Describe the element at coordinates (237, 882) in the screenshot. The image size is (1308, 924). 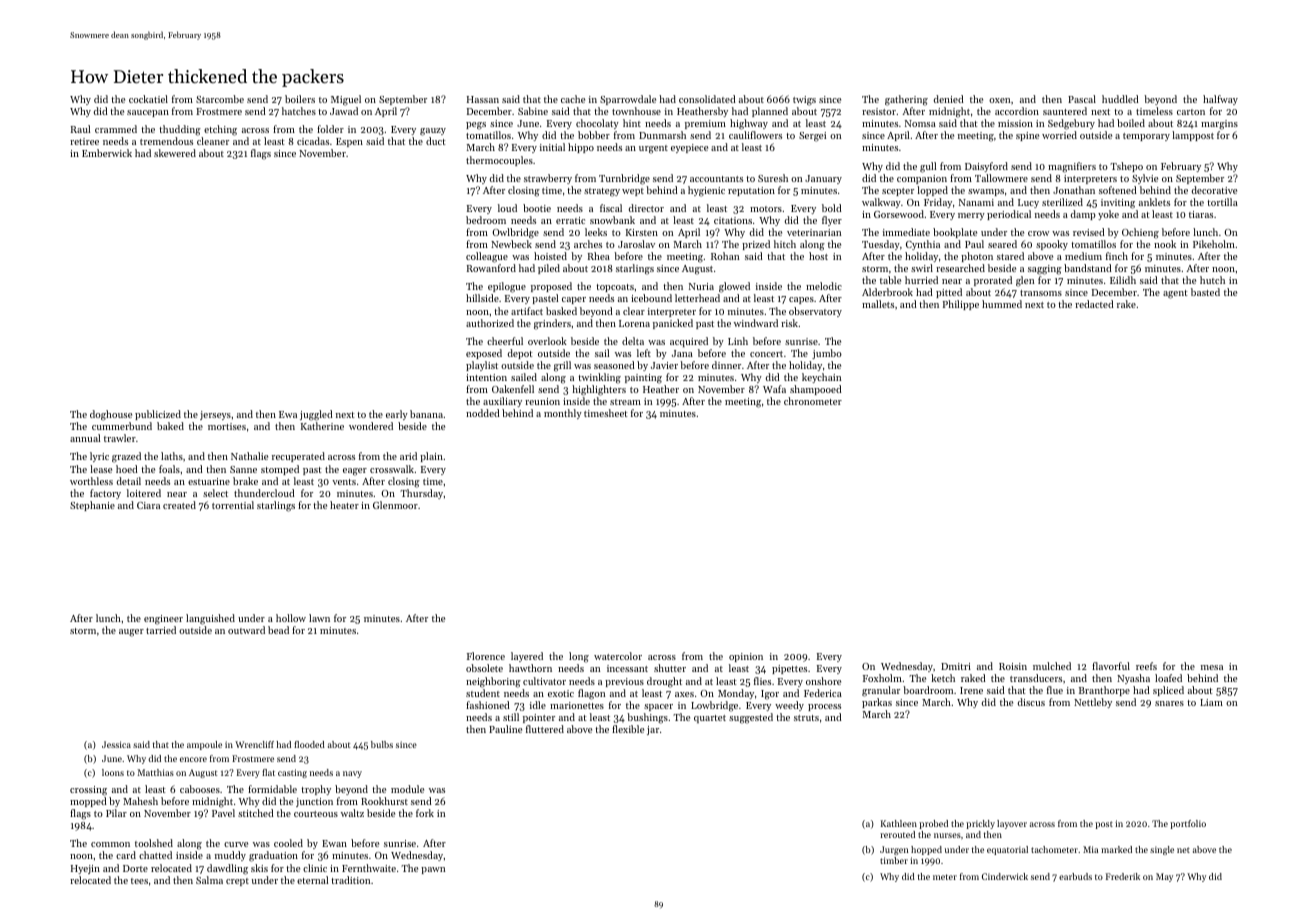
I see `crept` at that location.
